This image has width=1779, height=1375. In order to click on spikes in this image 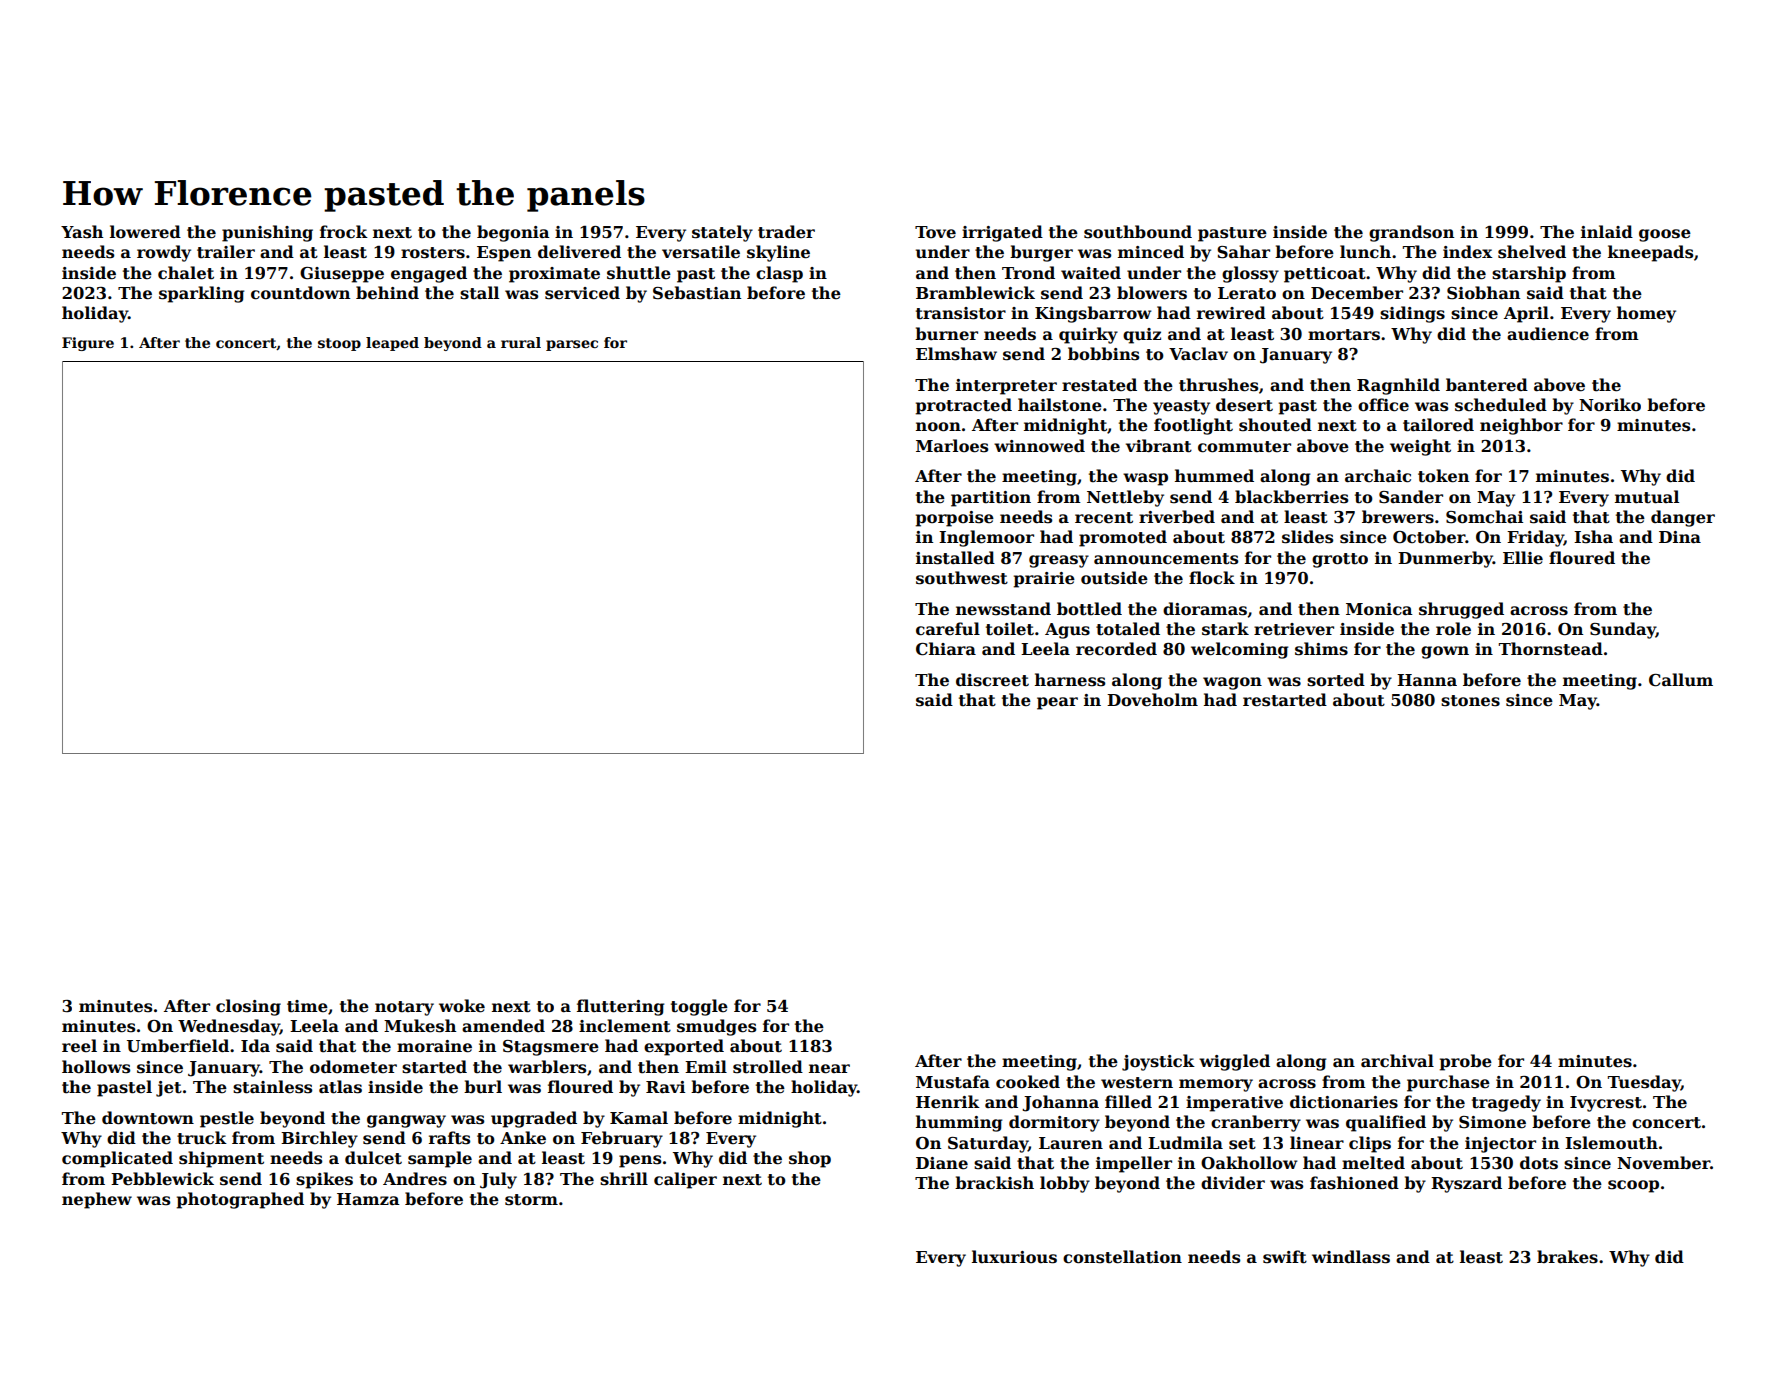, I will do `click(324, 1180)`.
